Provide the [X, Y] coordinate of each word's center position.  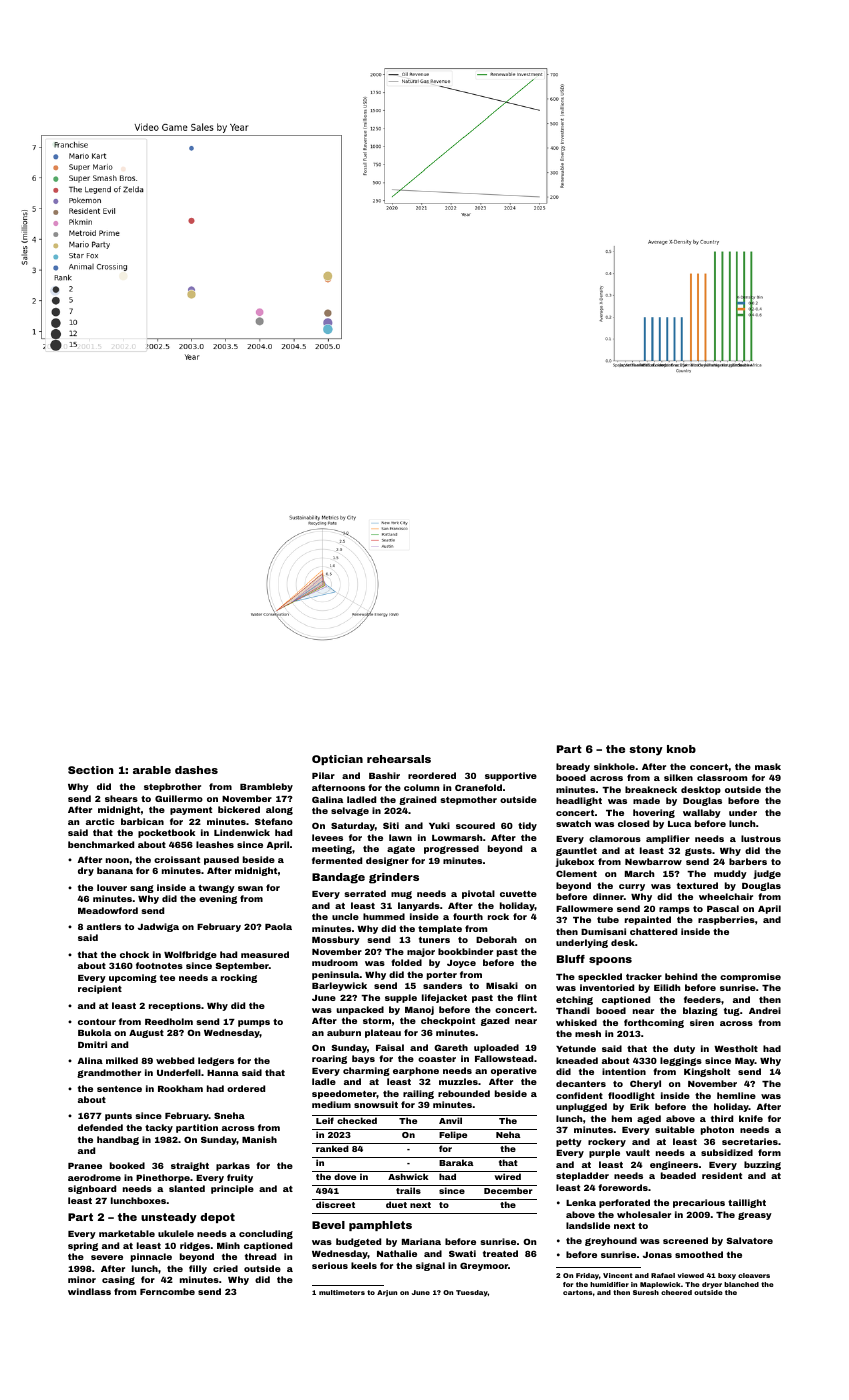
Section [91, 770]
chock [134, 954]
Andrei [765, 1010]
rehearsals [399, 759]
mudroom [335, 962]
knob [681, 749]
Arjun [387, 1293]
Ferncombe [167, 1291]
